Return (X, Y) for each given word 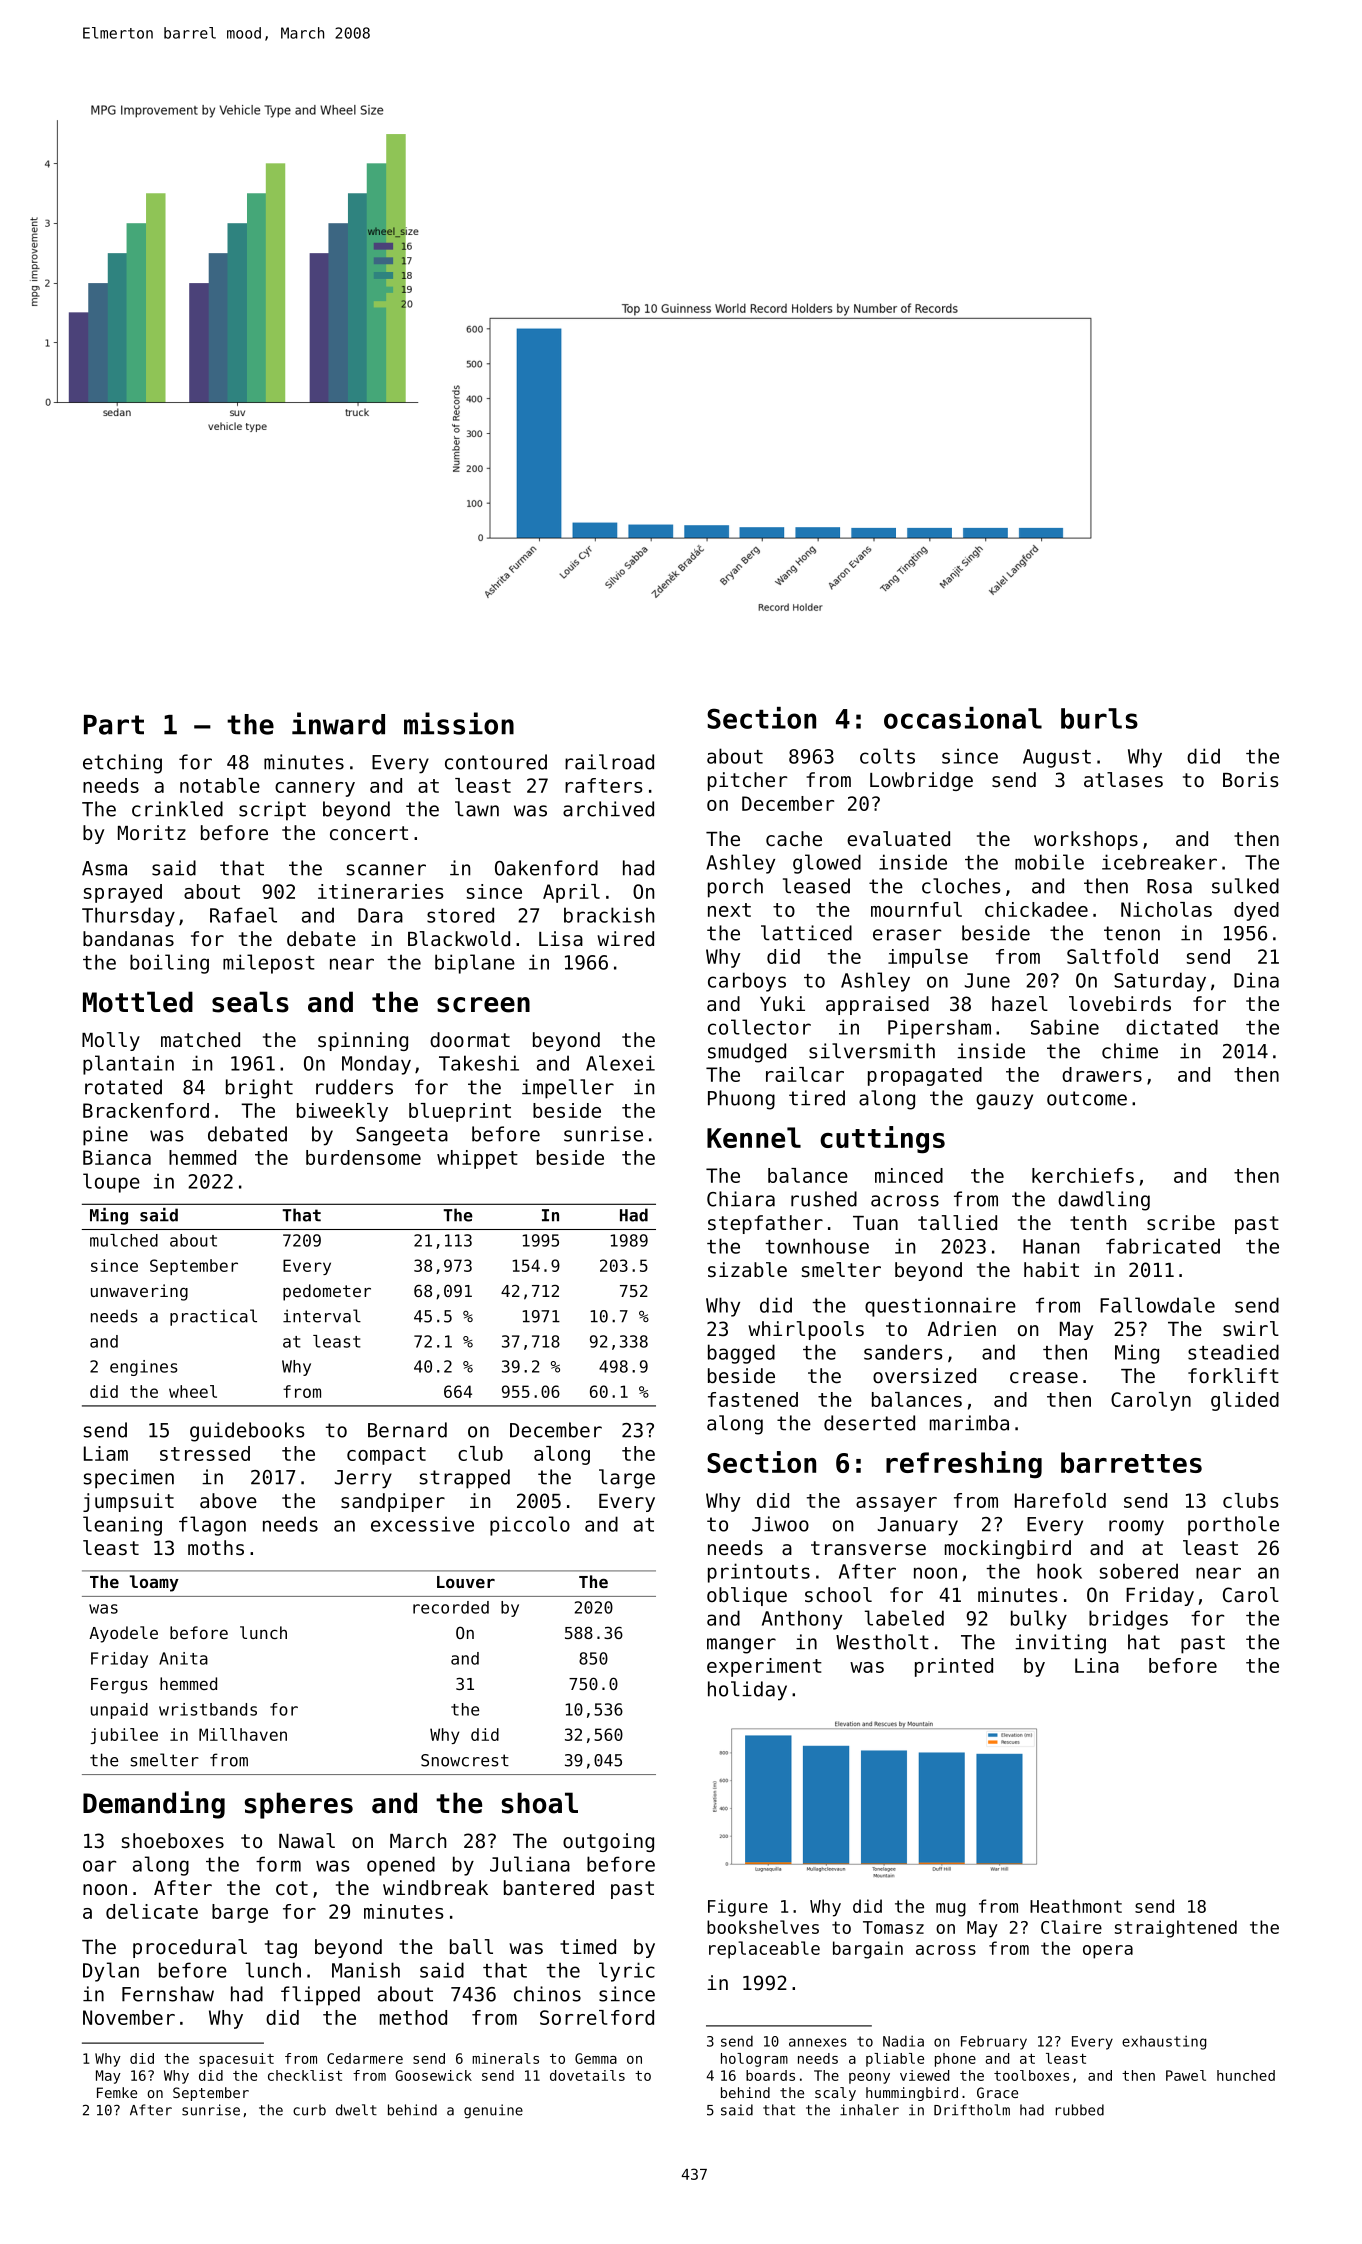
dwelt (356, 2110)
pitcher (747, 781)
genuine (493, 2111)
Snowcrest (465, 1760)
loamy (154, 1583)
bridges (1128, 1620)
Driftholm (972, 2110)
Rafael (243, 915)
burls (1099, 718)
